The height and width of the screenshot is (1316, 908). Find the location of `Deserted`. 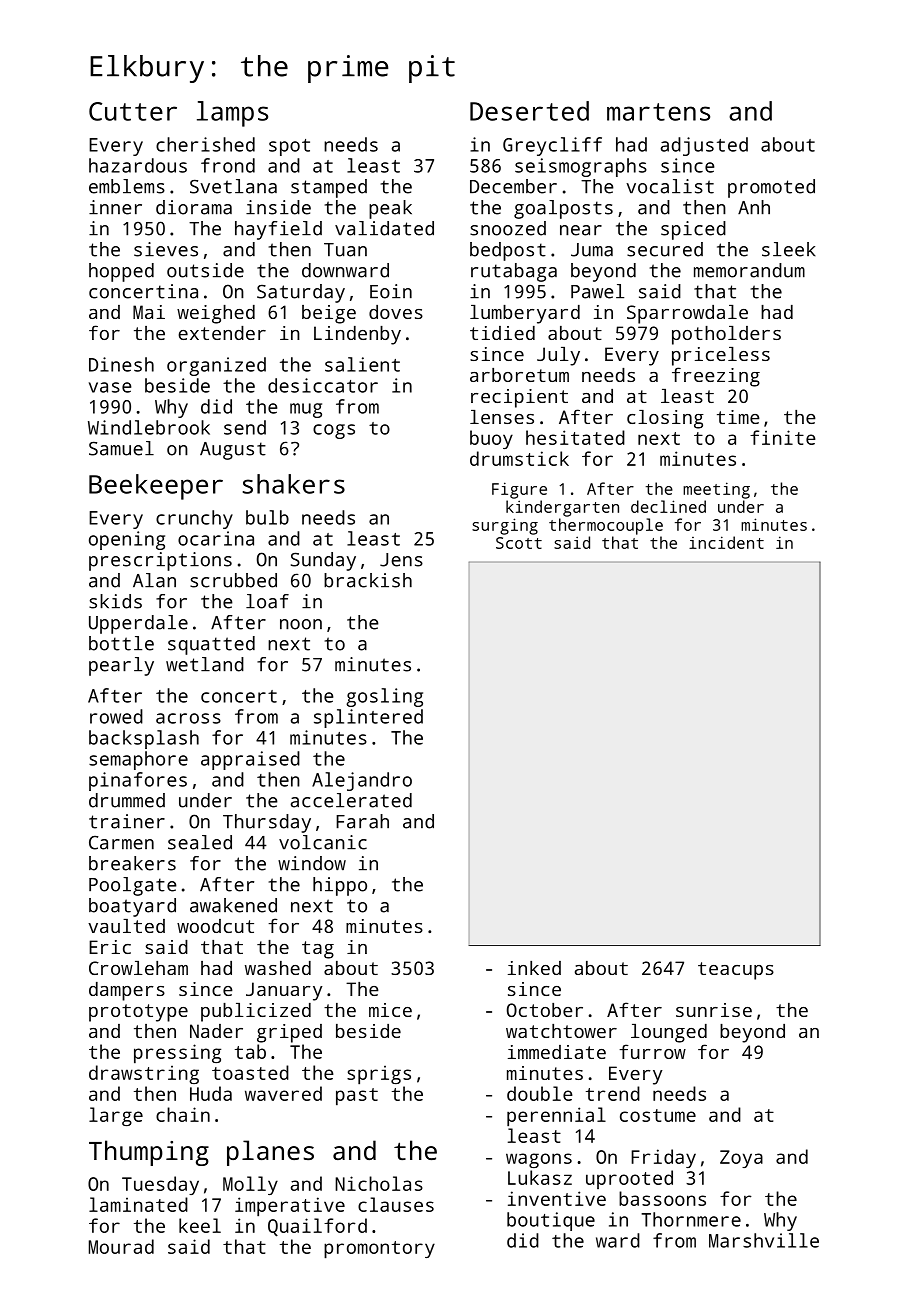

Deserted is located at coordinates (529, 111).
